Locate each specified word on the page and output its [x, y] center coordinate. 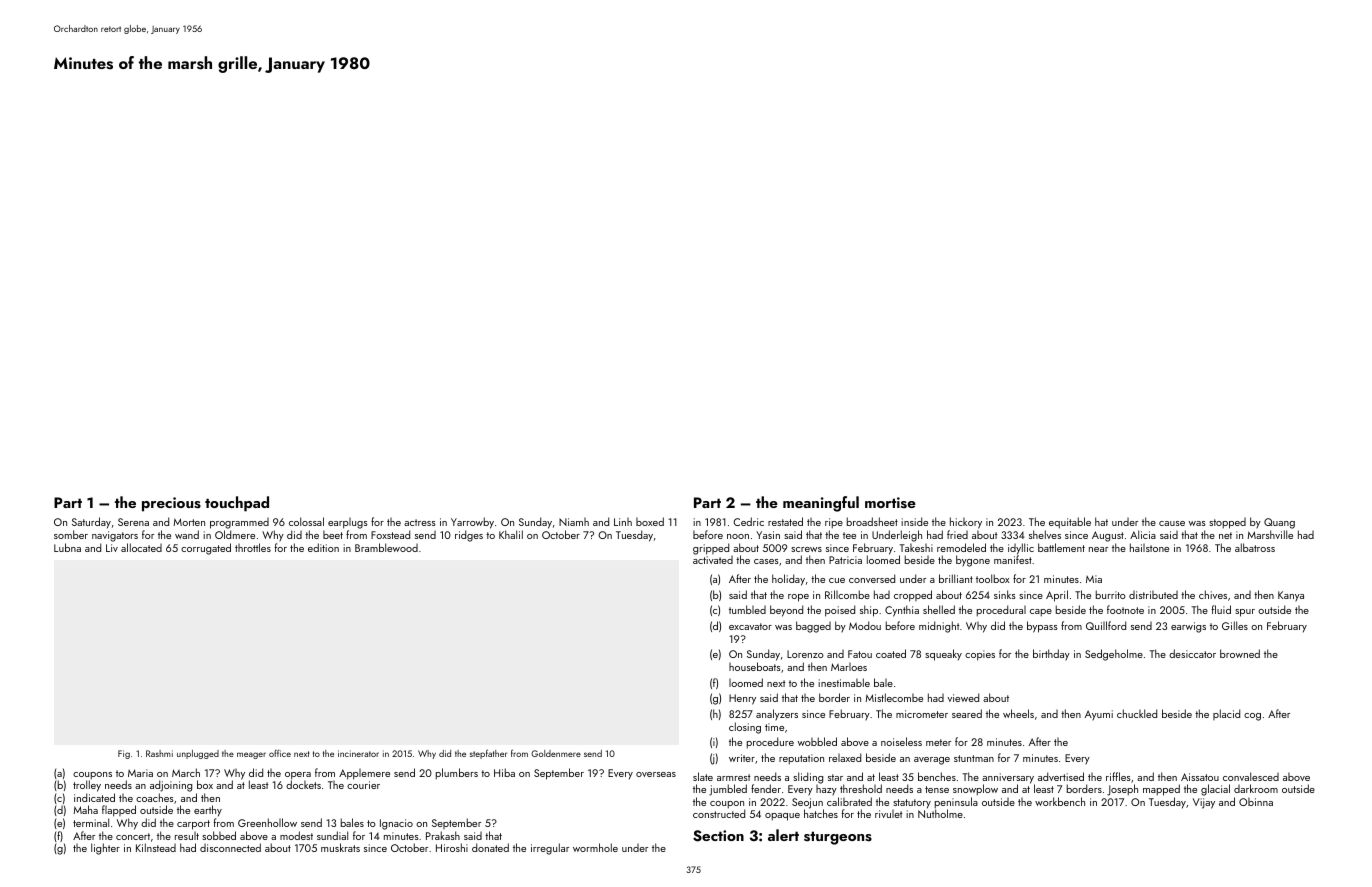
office [280, 753]
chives [1213, 594]
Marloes [849, 667]
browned [1240, 653]
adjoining [171, 786]
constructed [719, 814]
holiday [788, 580]
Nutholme [940, 814]
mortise [890, 503]
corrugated [206, 549]
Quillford [1106, 625]
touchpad [237, 504]
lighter [105, 849]
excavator [750, 626]
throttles [253, 547]
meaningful [821, 504]
